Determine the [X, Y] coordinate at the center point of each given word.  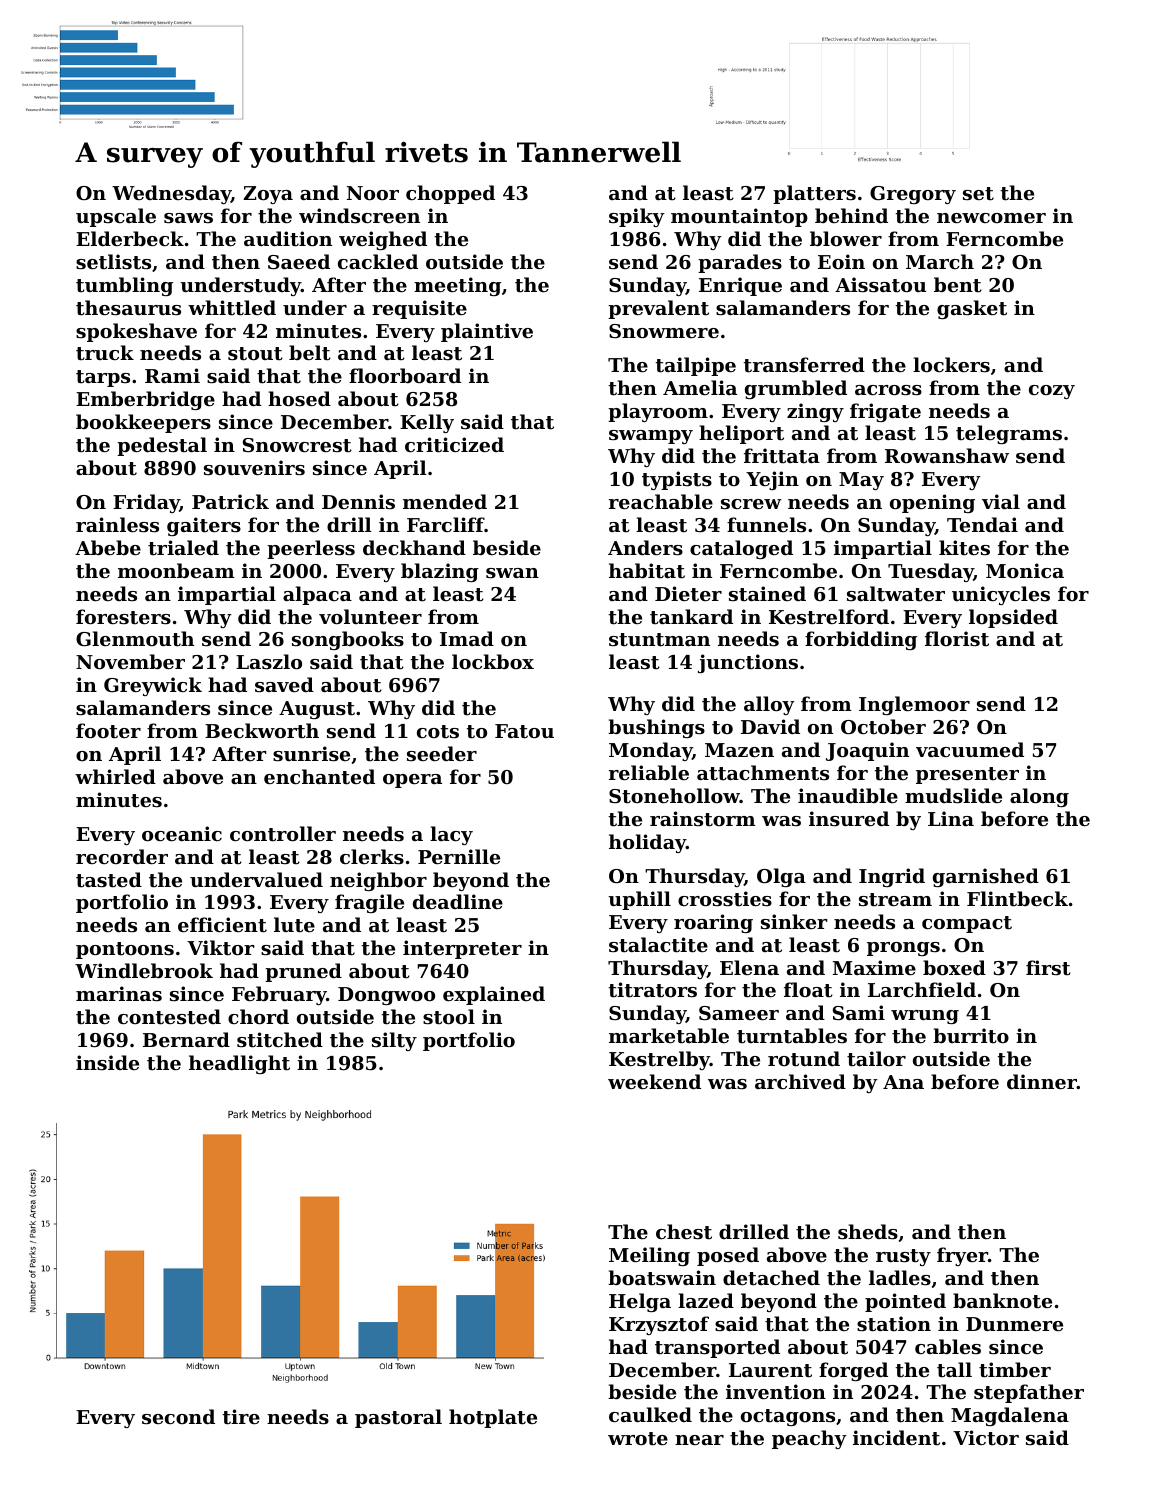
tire [241, 1417]
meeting [457, 286]
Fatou [524, 731]
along [1039, 797]
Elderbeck [130, 238]
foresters [123, 617]
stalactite [658, 945]
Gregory [913, 195]
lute [294, 925]
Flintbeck [1017, 899]
